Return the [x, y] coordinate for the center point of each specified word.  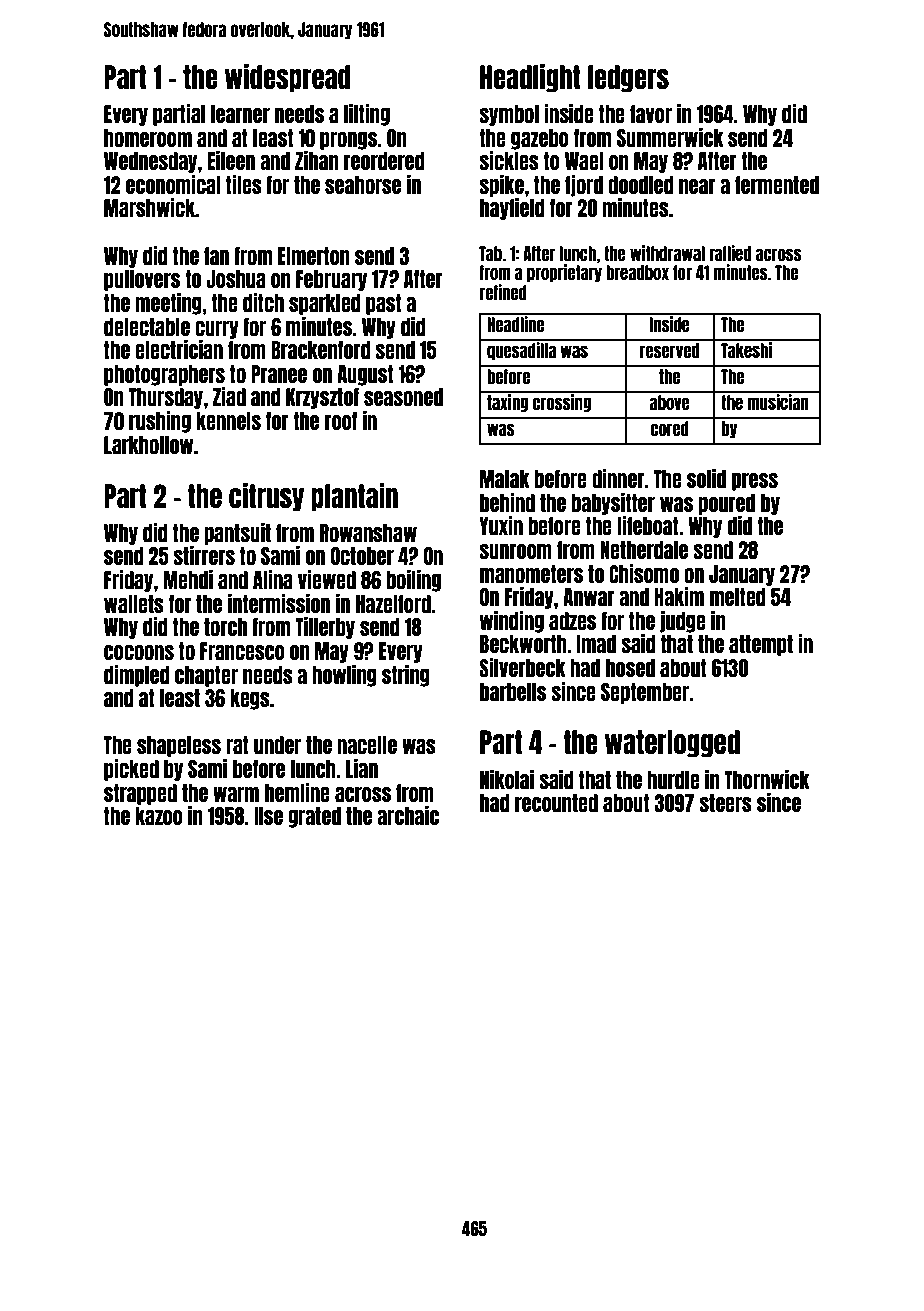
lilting [367, 115]
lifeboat [648, 525]
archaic [408, 815]
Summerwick [670, 137]
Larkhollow [148, 445]
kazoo [159, 816]
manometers [531, 574]
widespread [288, 78]
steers [725, 803]
